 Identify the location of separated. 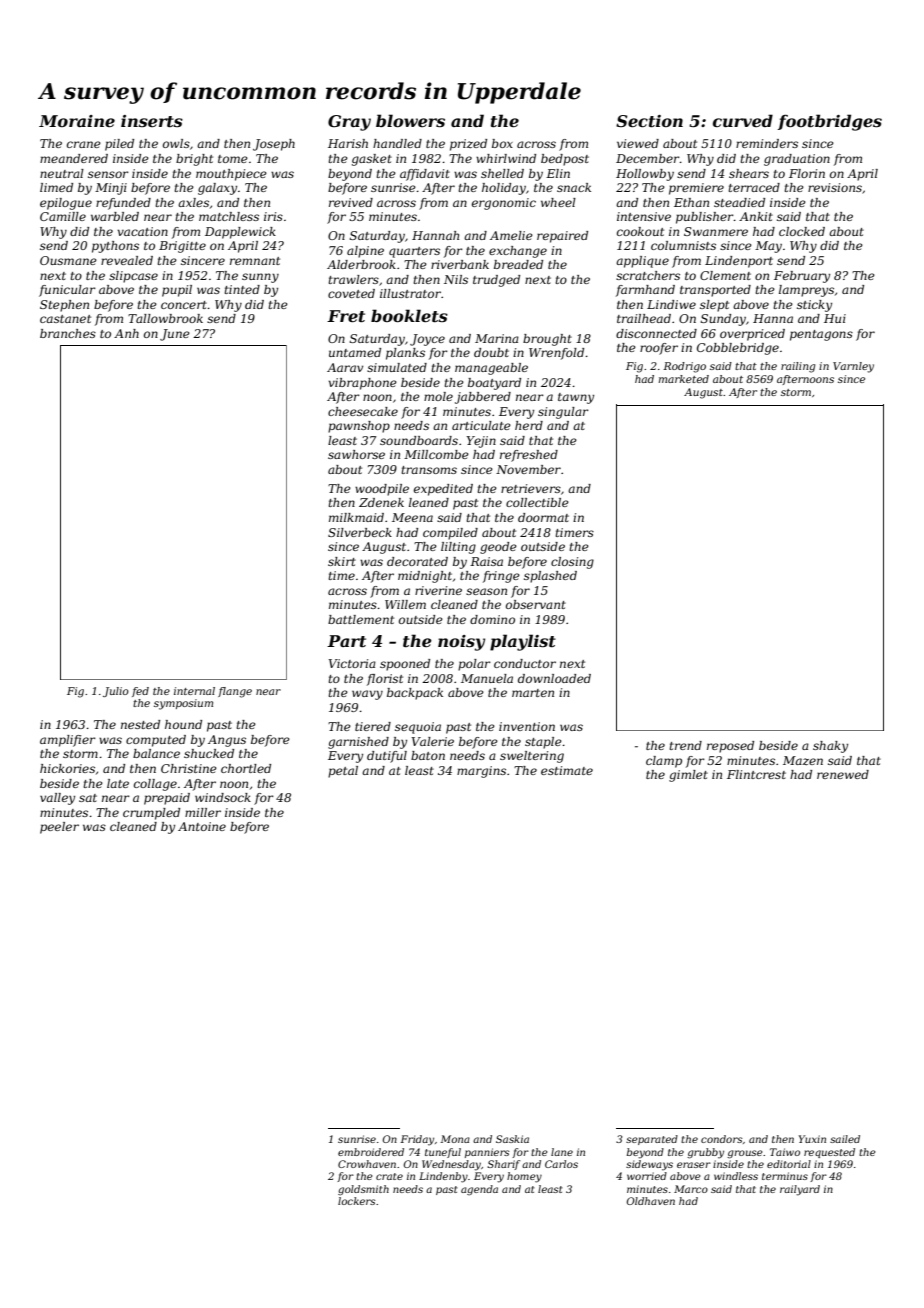
(652, 1140).
